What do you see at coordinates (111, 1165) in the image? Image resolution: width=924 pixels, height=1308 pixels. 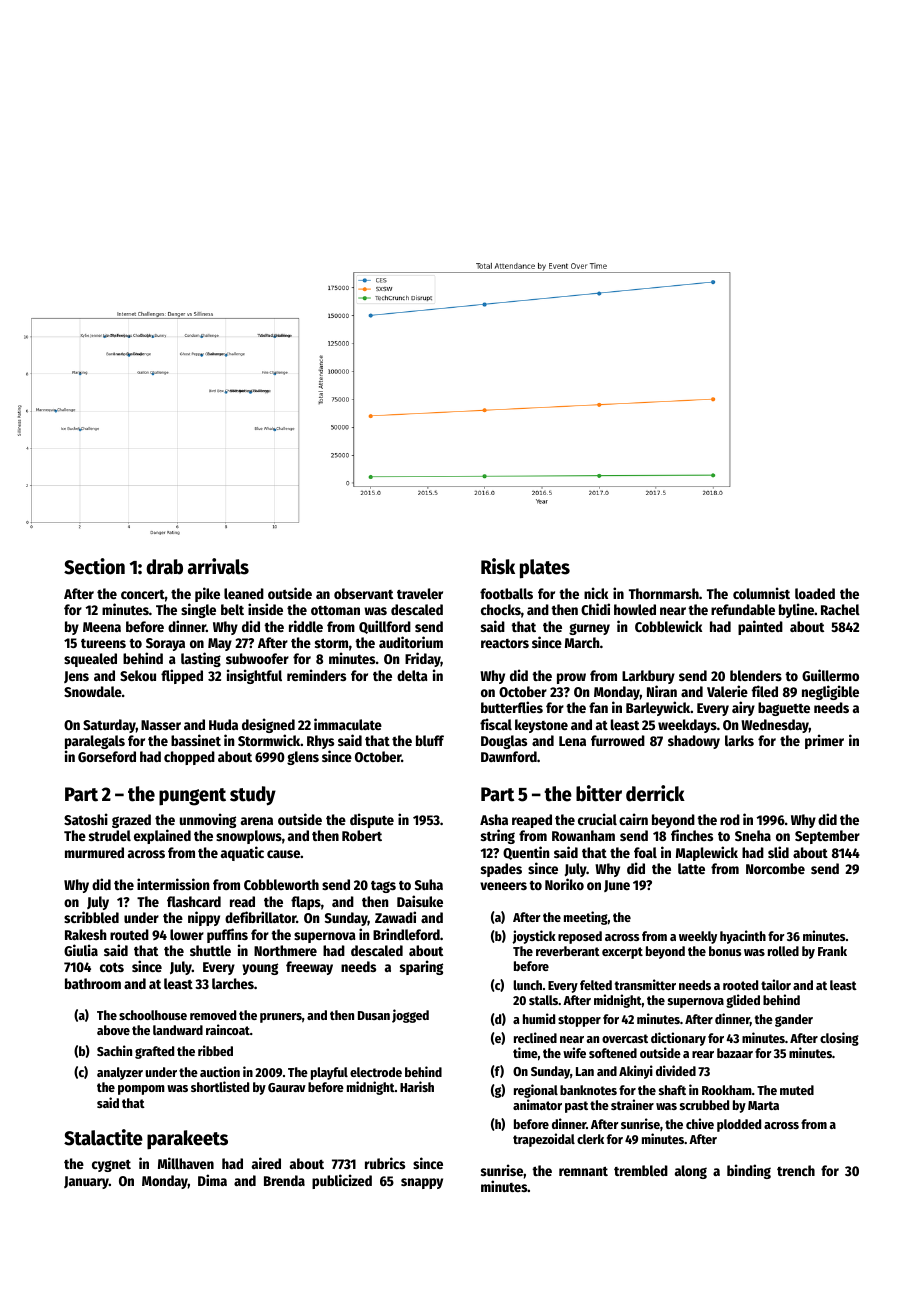 I see `cygnet` at bounding box center [111, 1165].
